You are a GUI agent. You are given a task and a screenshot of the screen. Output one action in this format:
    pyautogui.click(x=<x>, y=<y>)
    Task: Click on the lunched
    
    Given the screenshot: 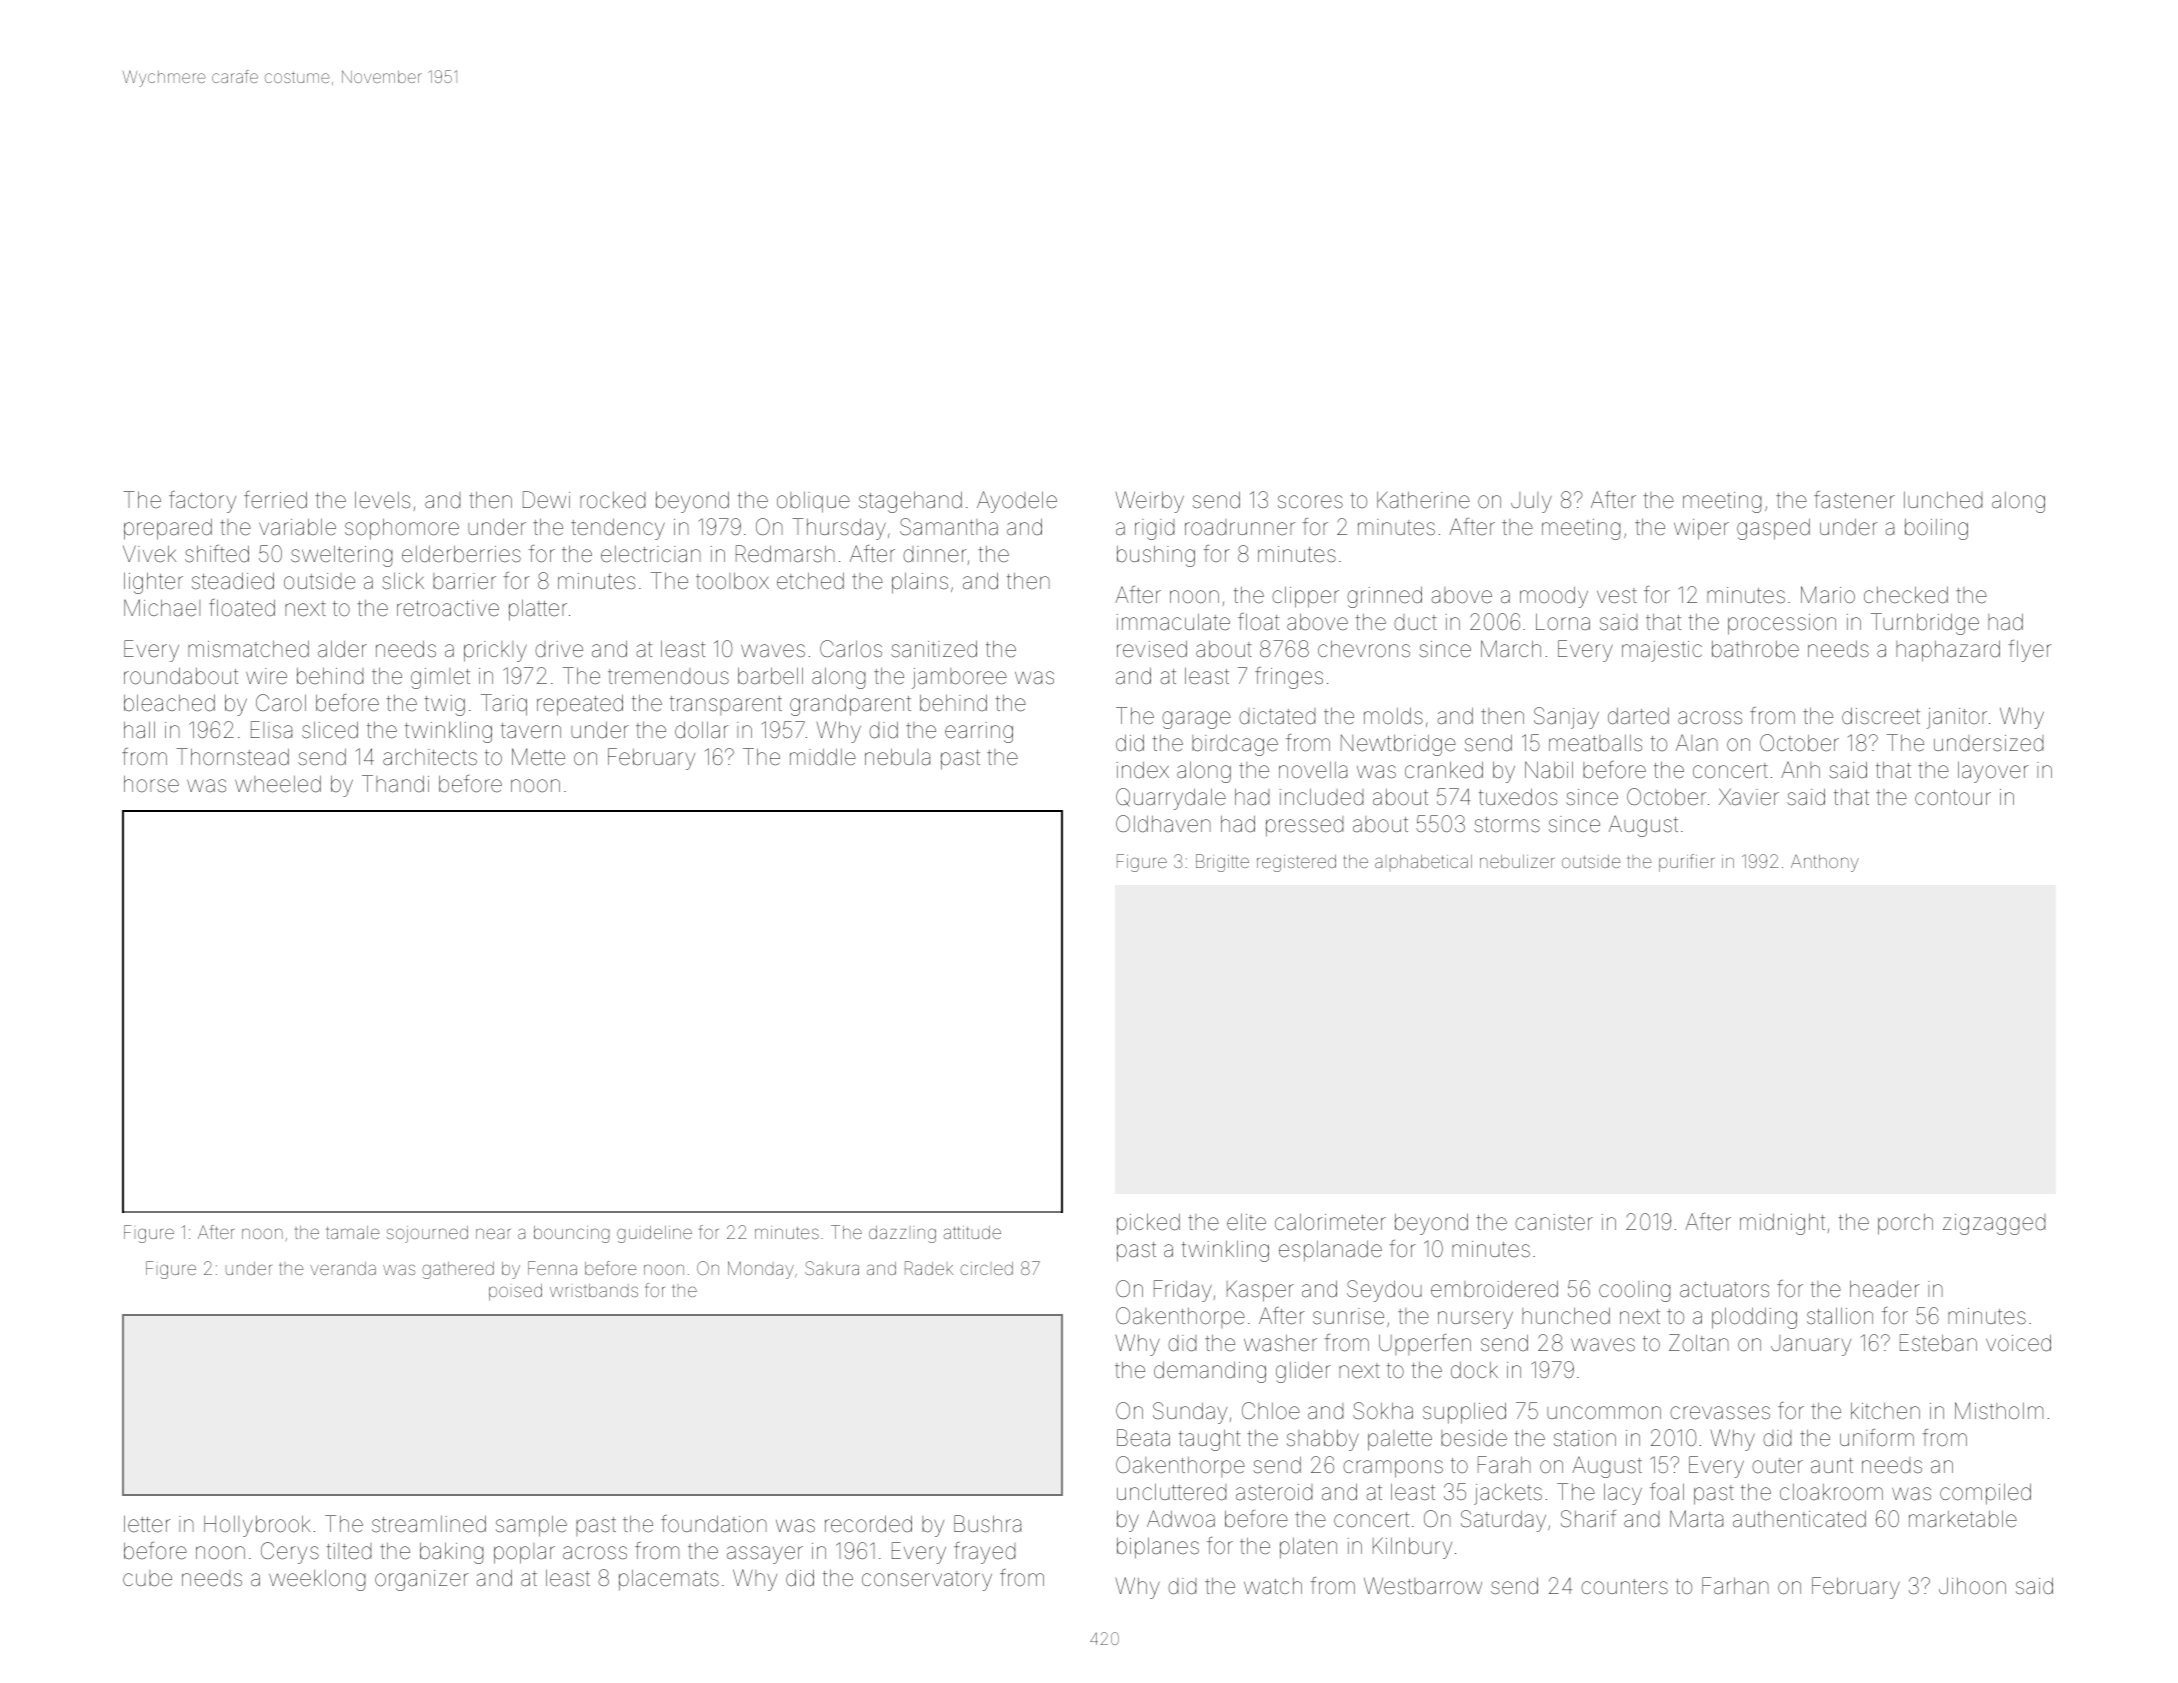 What is the action you would take?
    pyautogui.click(x=1943, y=500)
